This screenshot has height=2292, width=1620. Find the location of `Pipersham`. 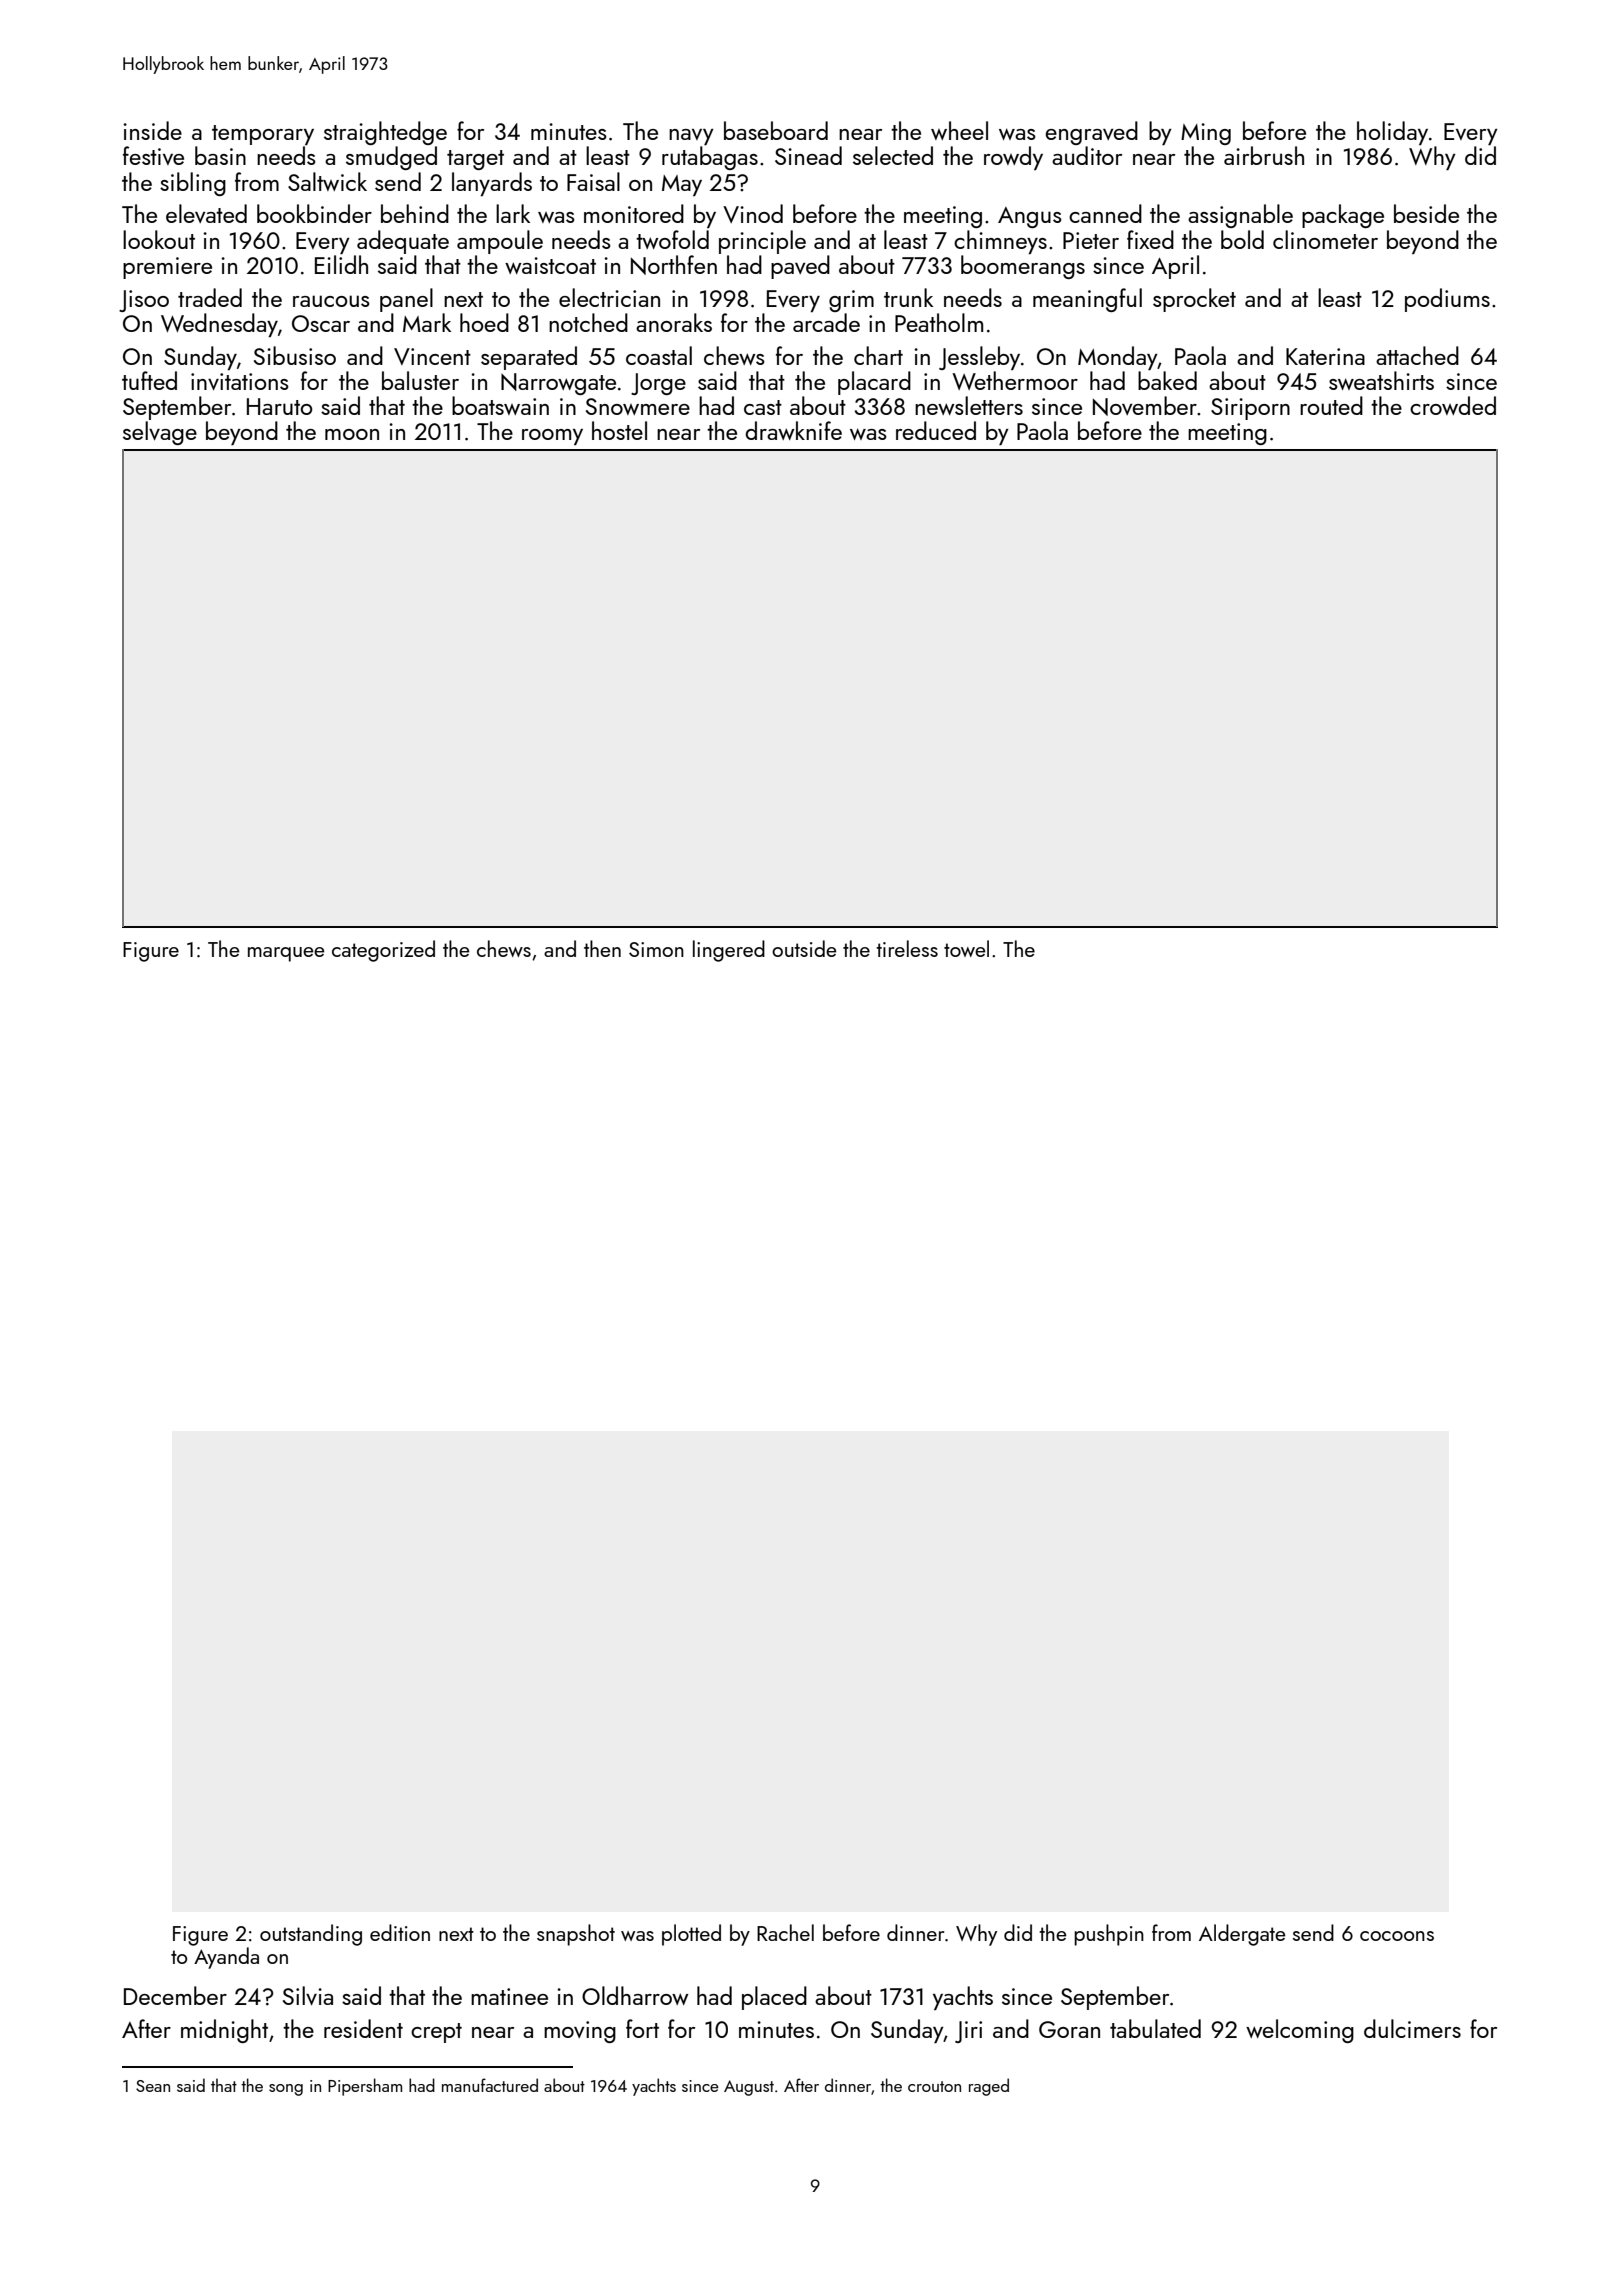

Pipersham is located at coordinates (365, 2087).
